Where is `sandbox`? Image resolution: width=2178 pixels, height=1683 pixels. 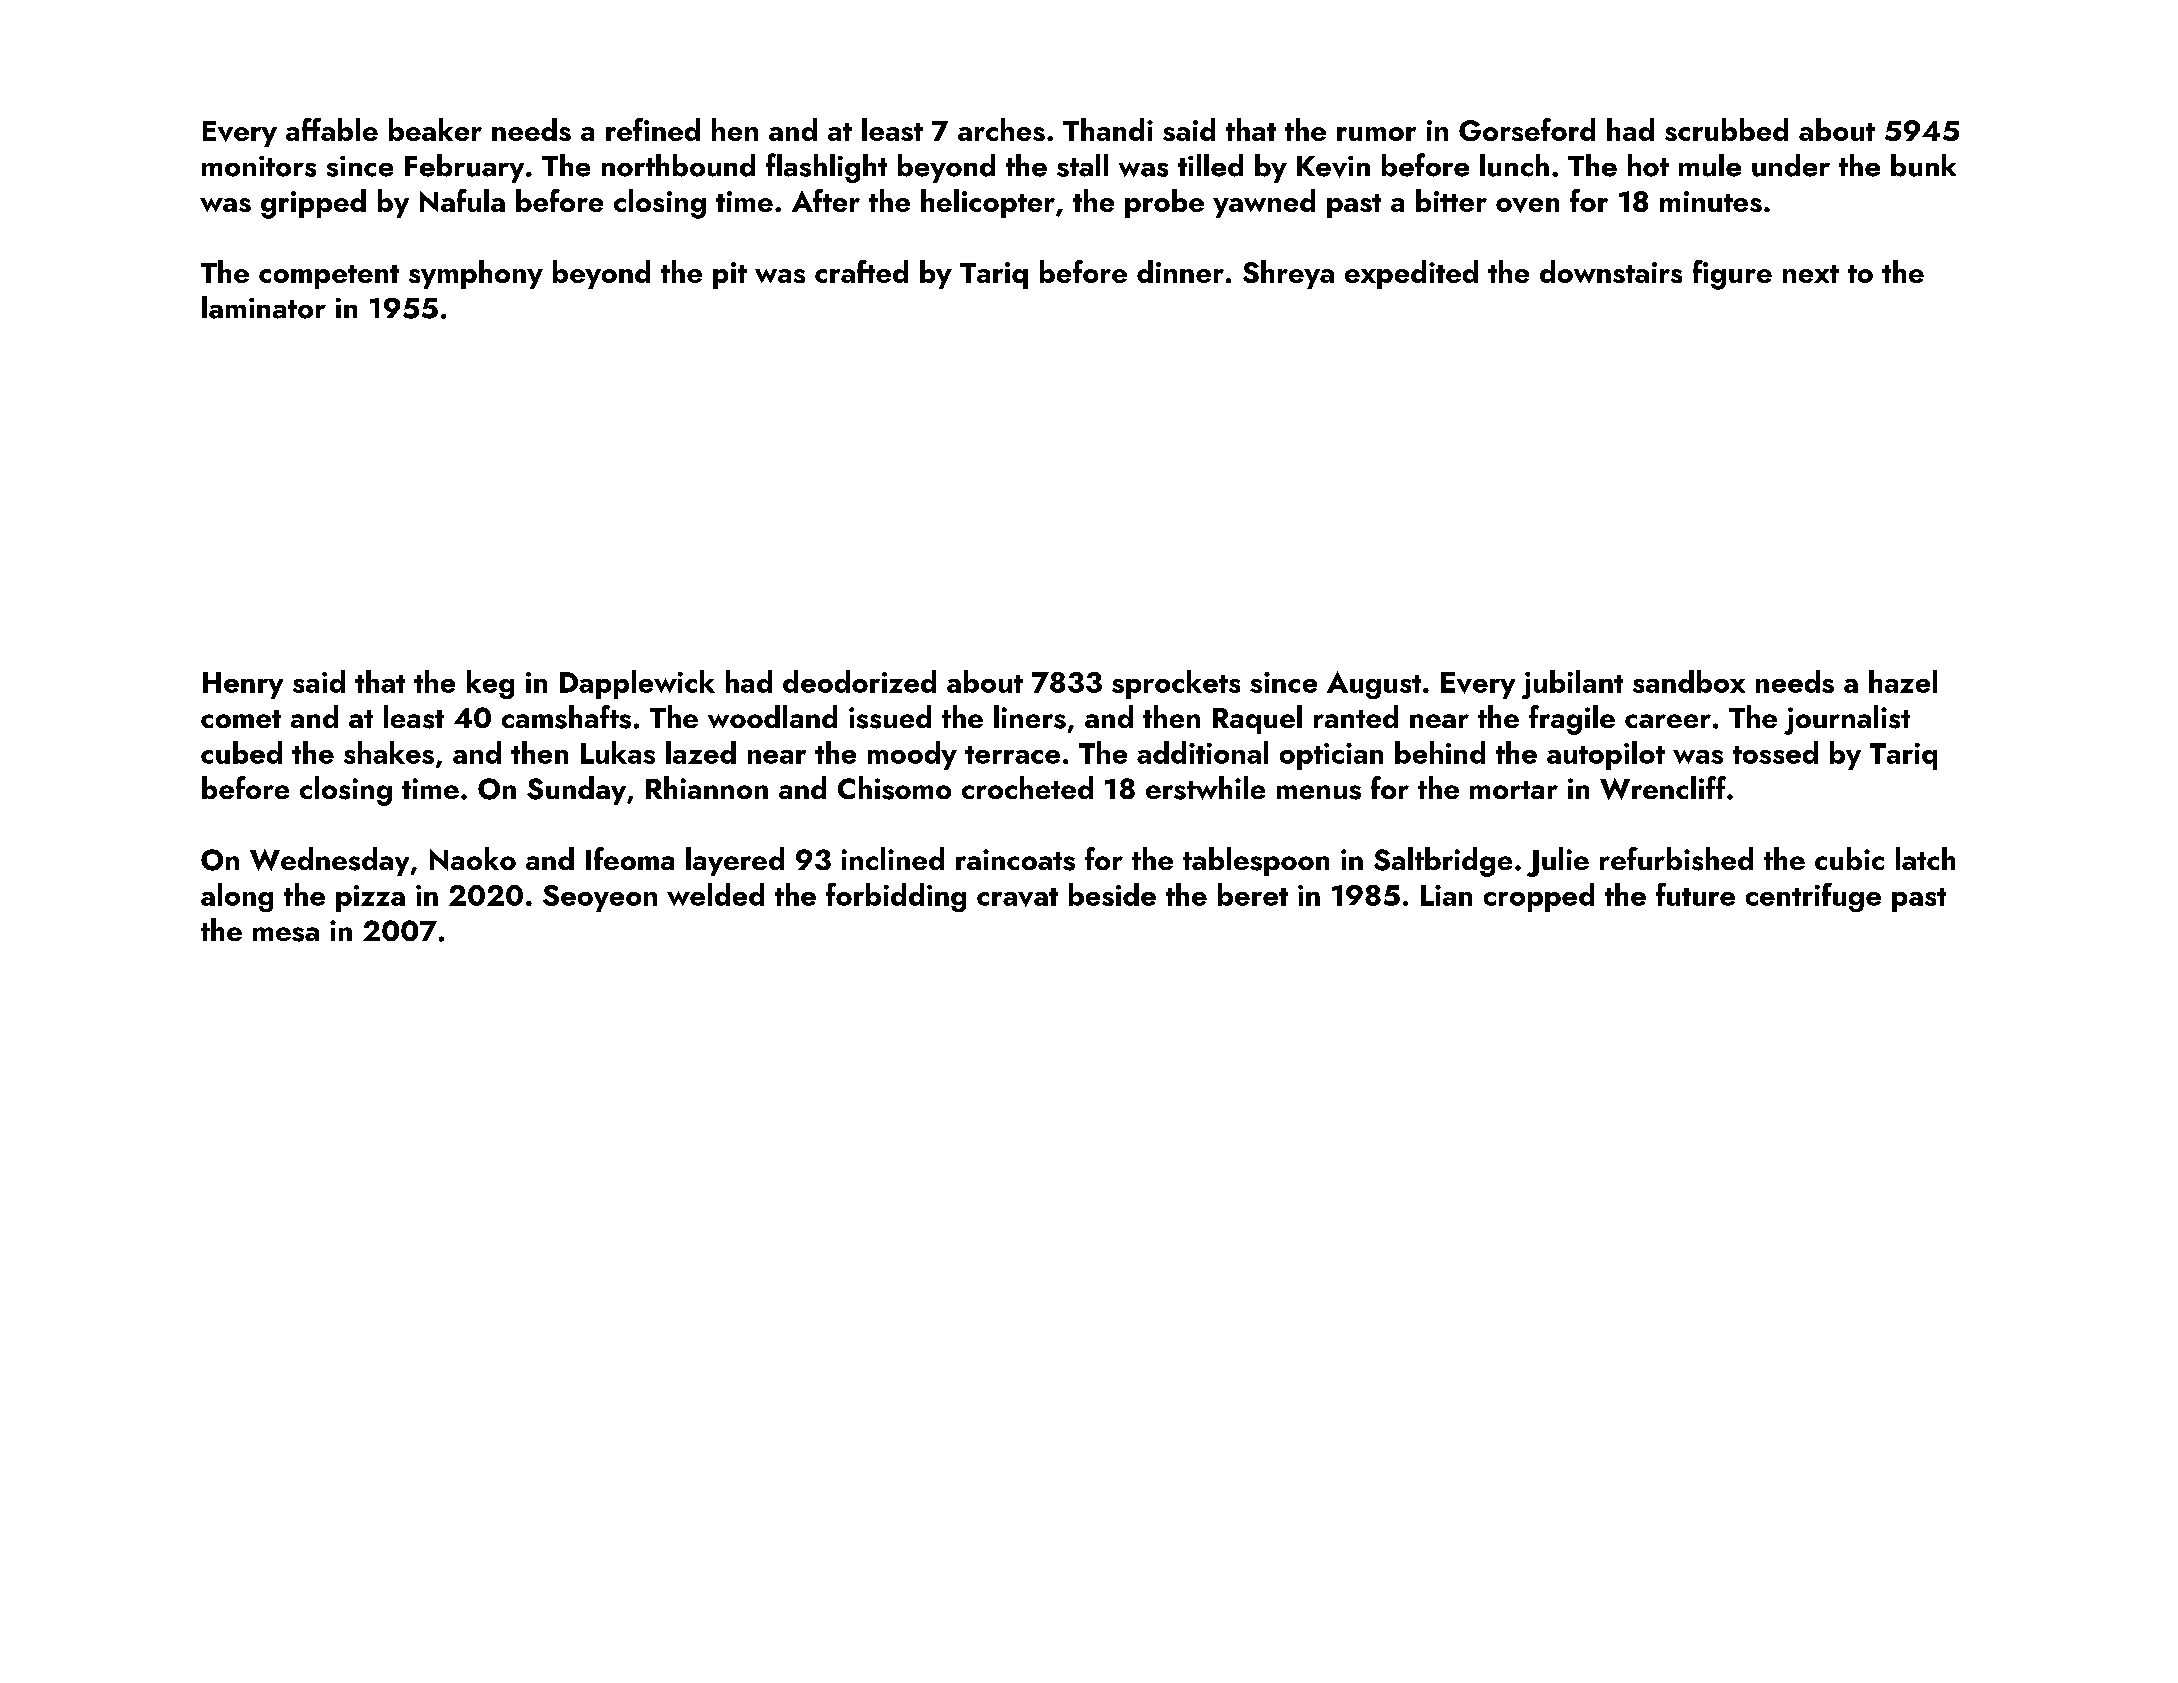
sandbox is located at coordinates (1689, 681).
